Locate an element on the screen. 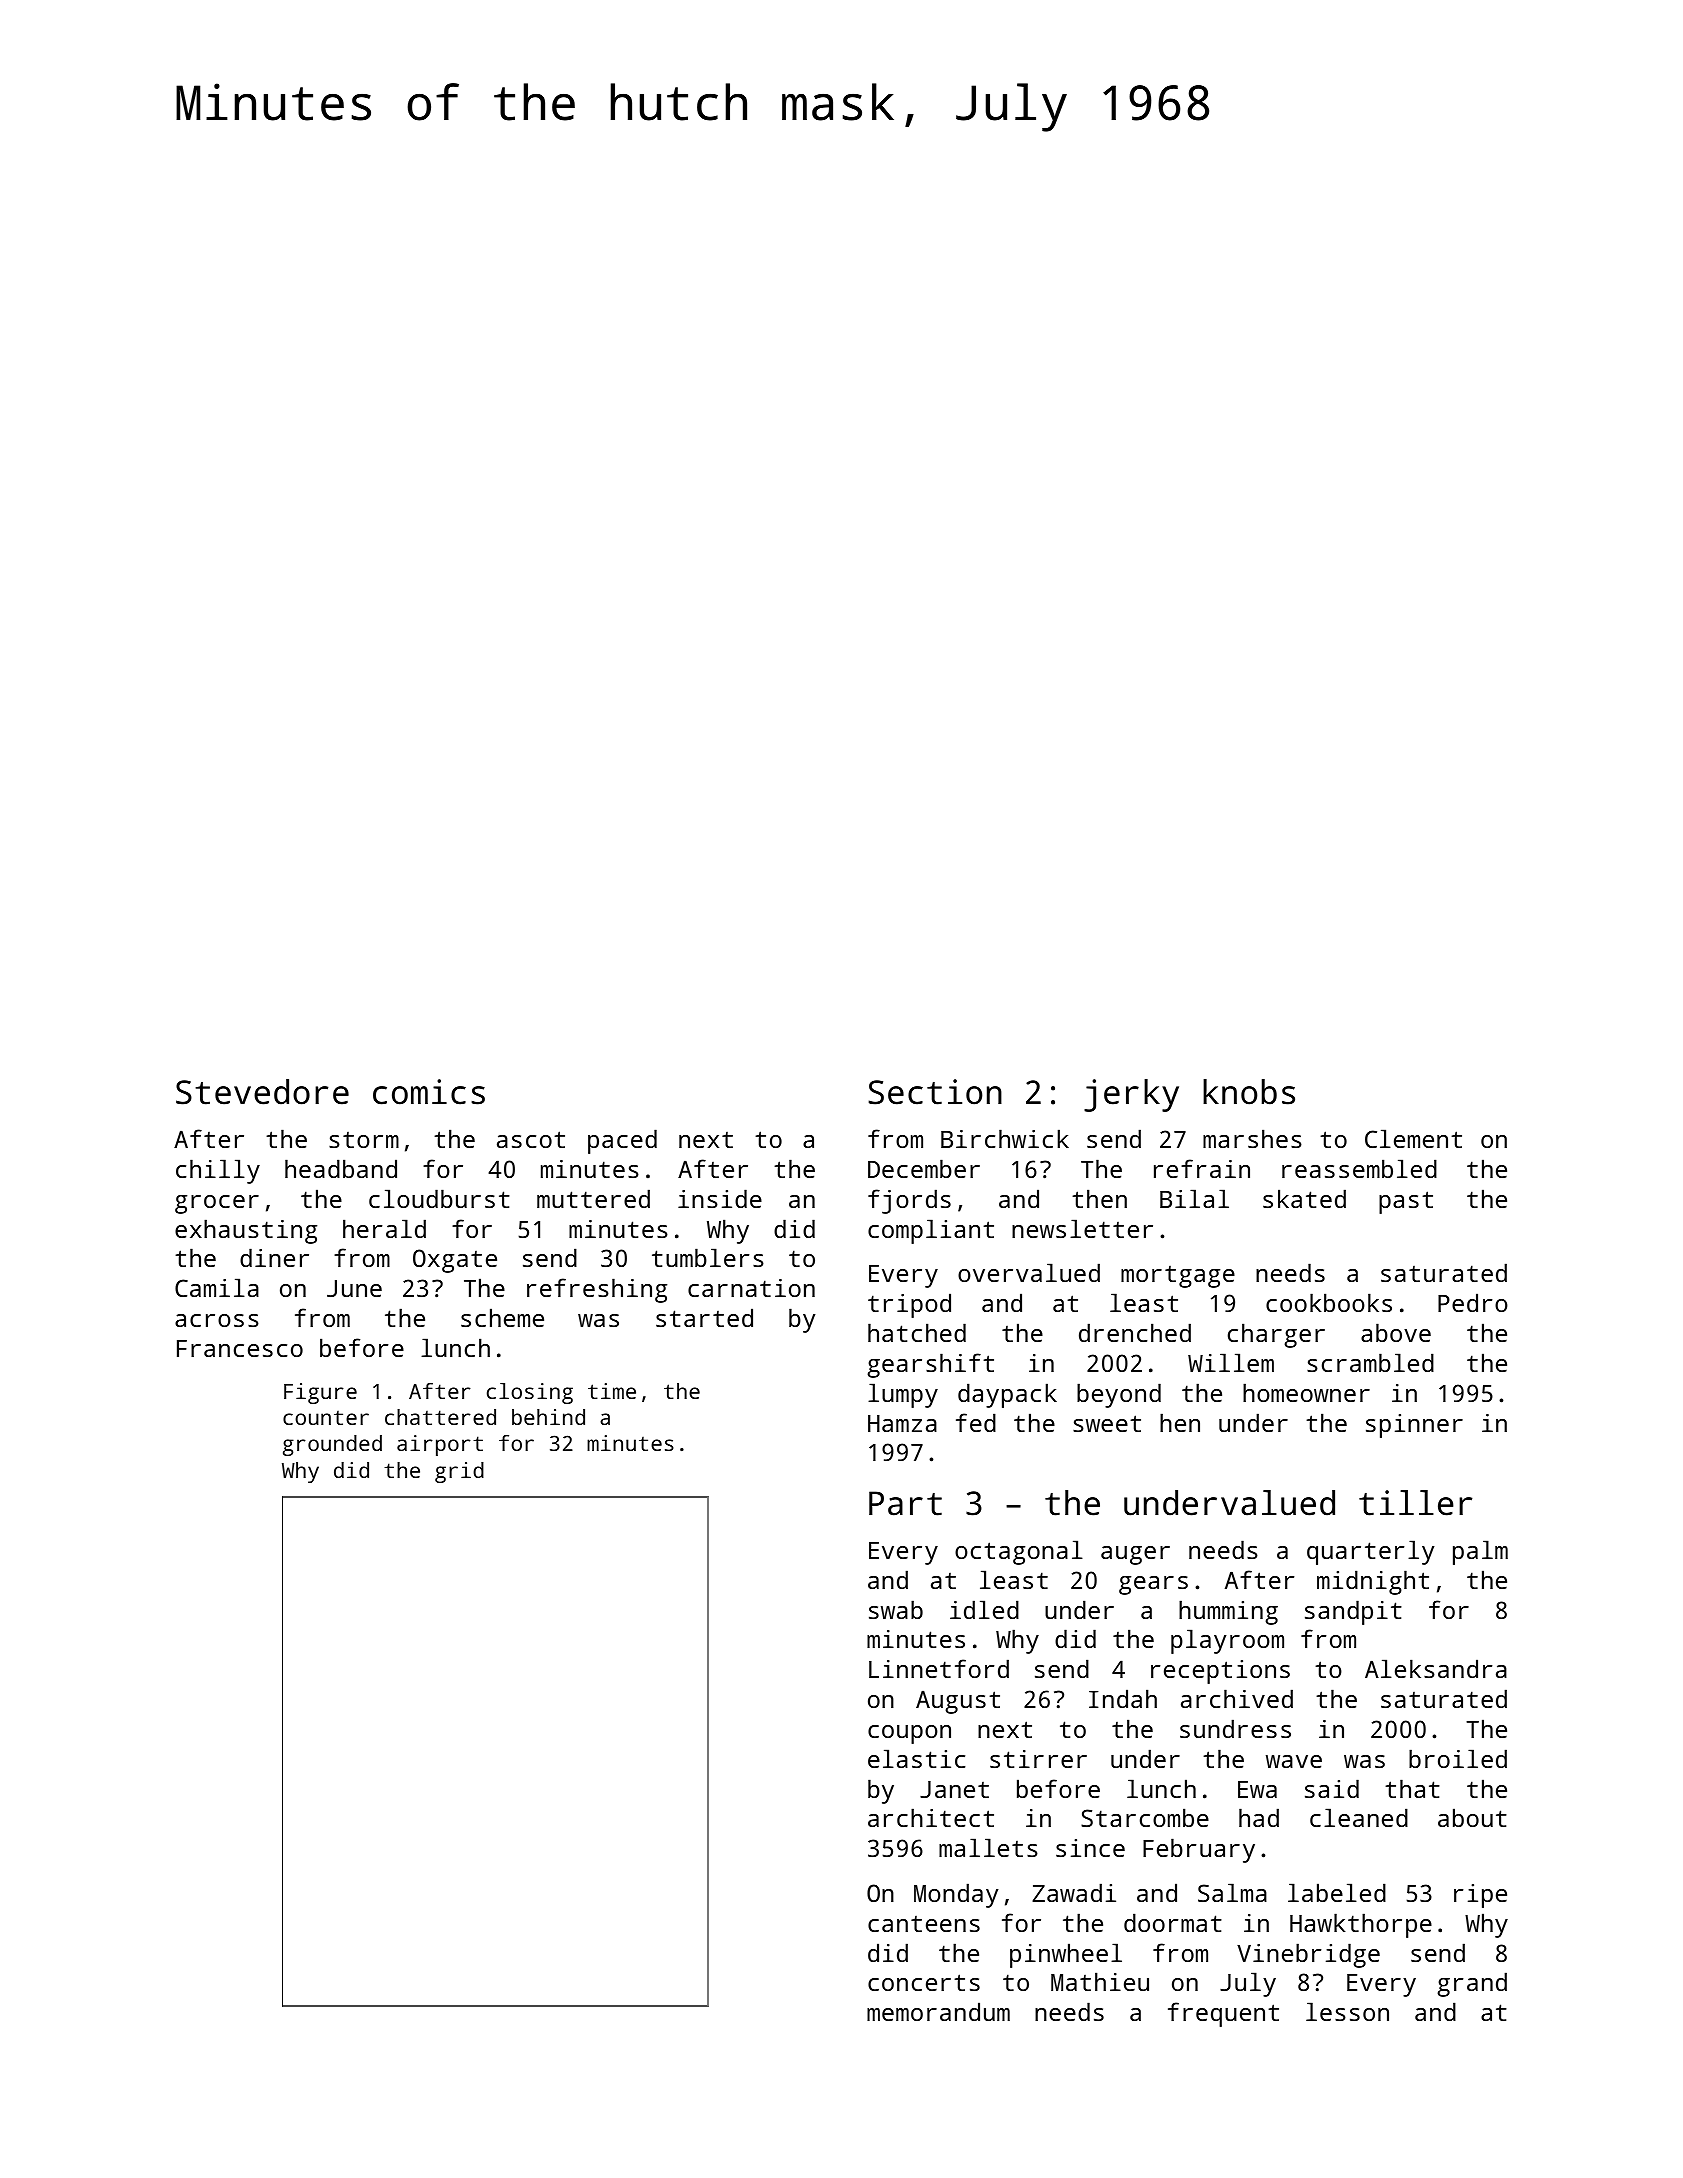  grid is located at coordinates (459, 1472).
